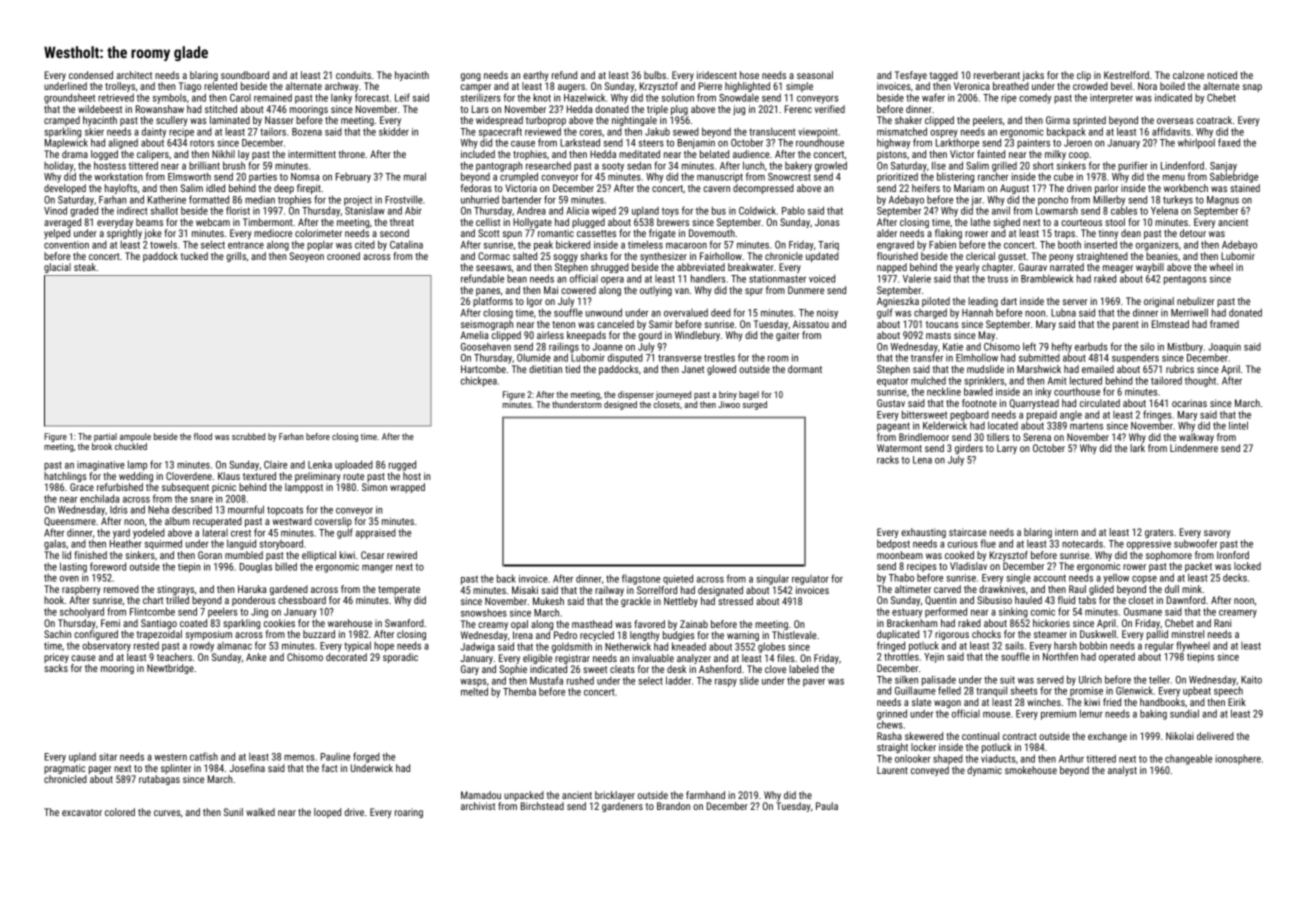 The image size is (1308, 924). I want to click on bulbs, so click(655, 75).
